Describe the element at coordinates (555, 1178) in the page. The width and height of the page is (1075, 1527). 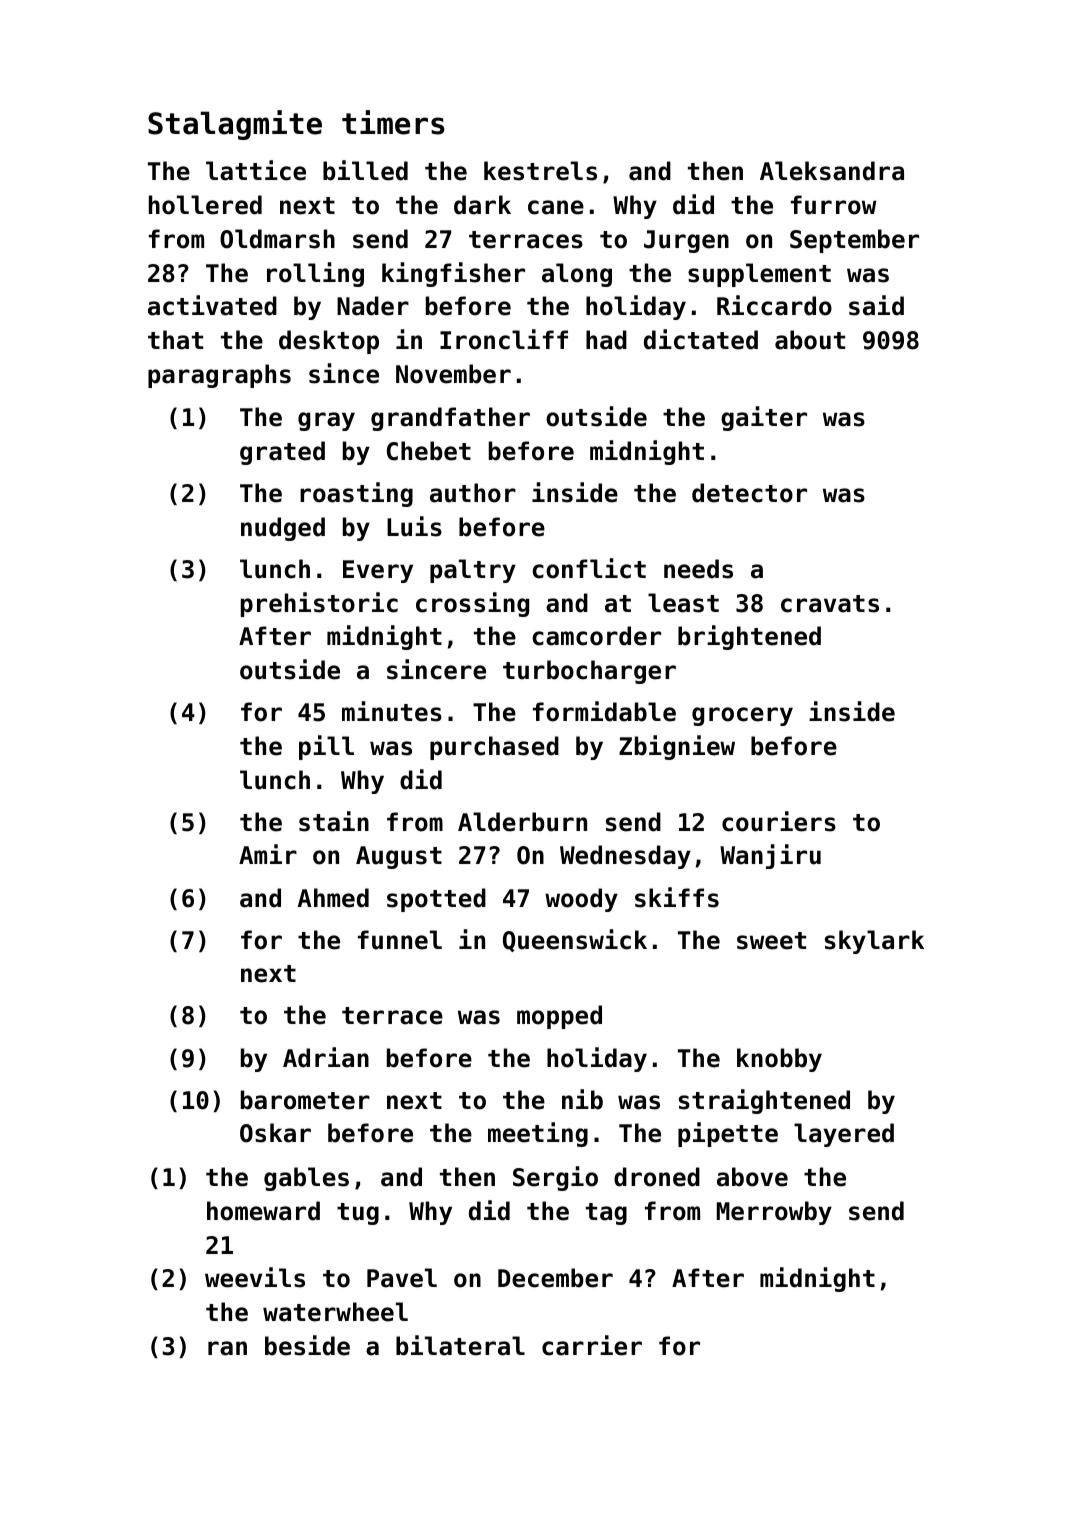
I see `Sergio` at that location.
